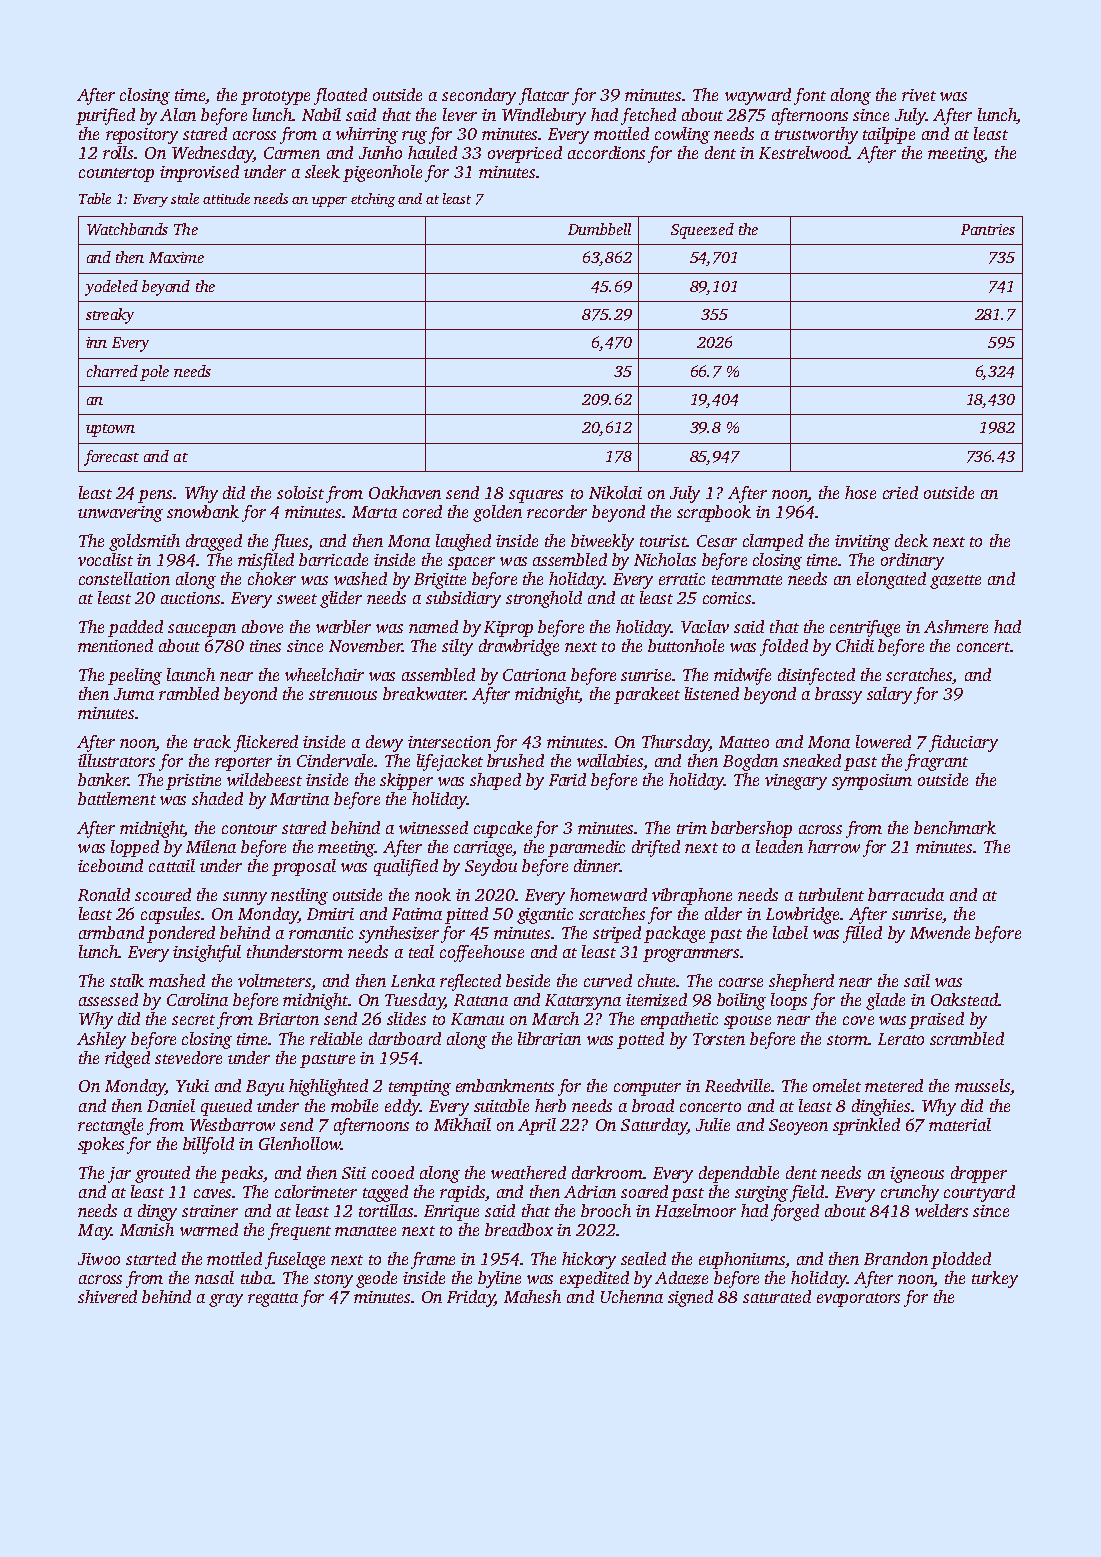 The width and height of the screenshot is (1101, 1557). What do you see at coordinates (105, 116) in the screenshot?
I see `purified` at bounding box center [105, 116].
